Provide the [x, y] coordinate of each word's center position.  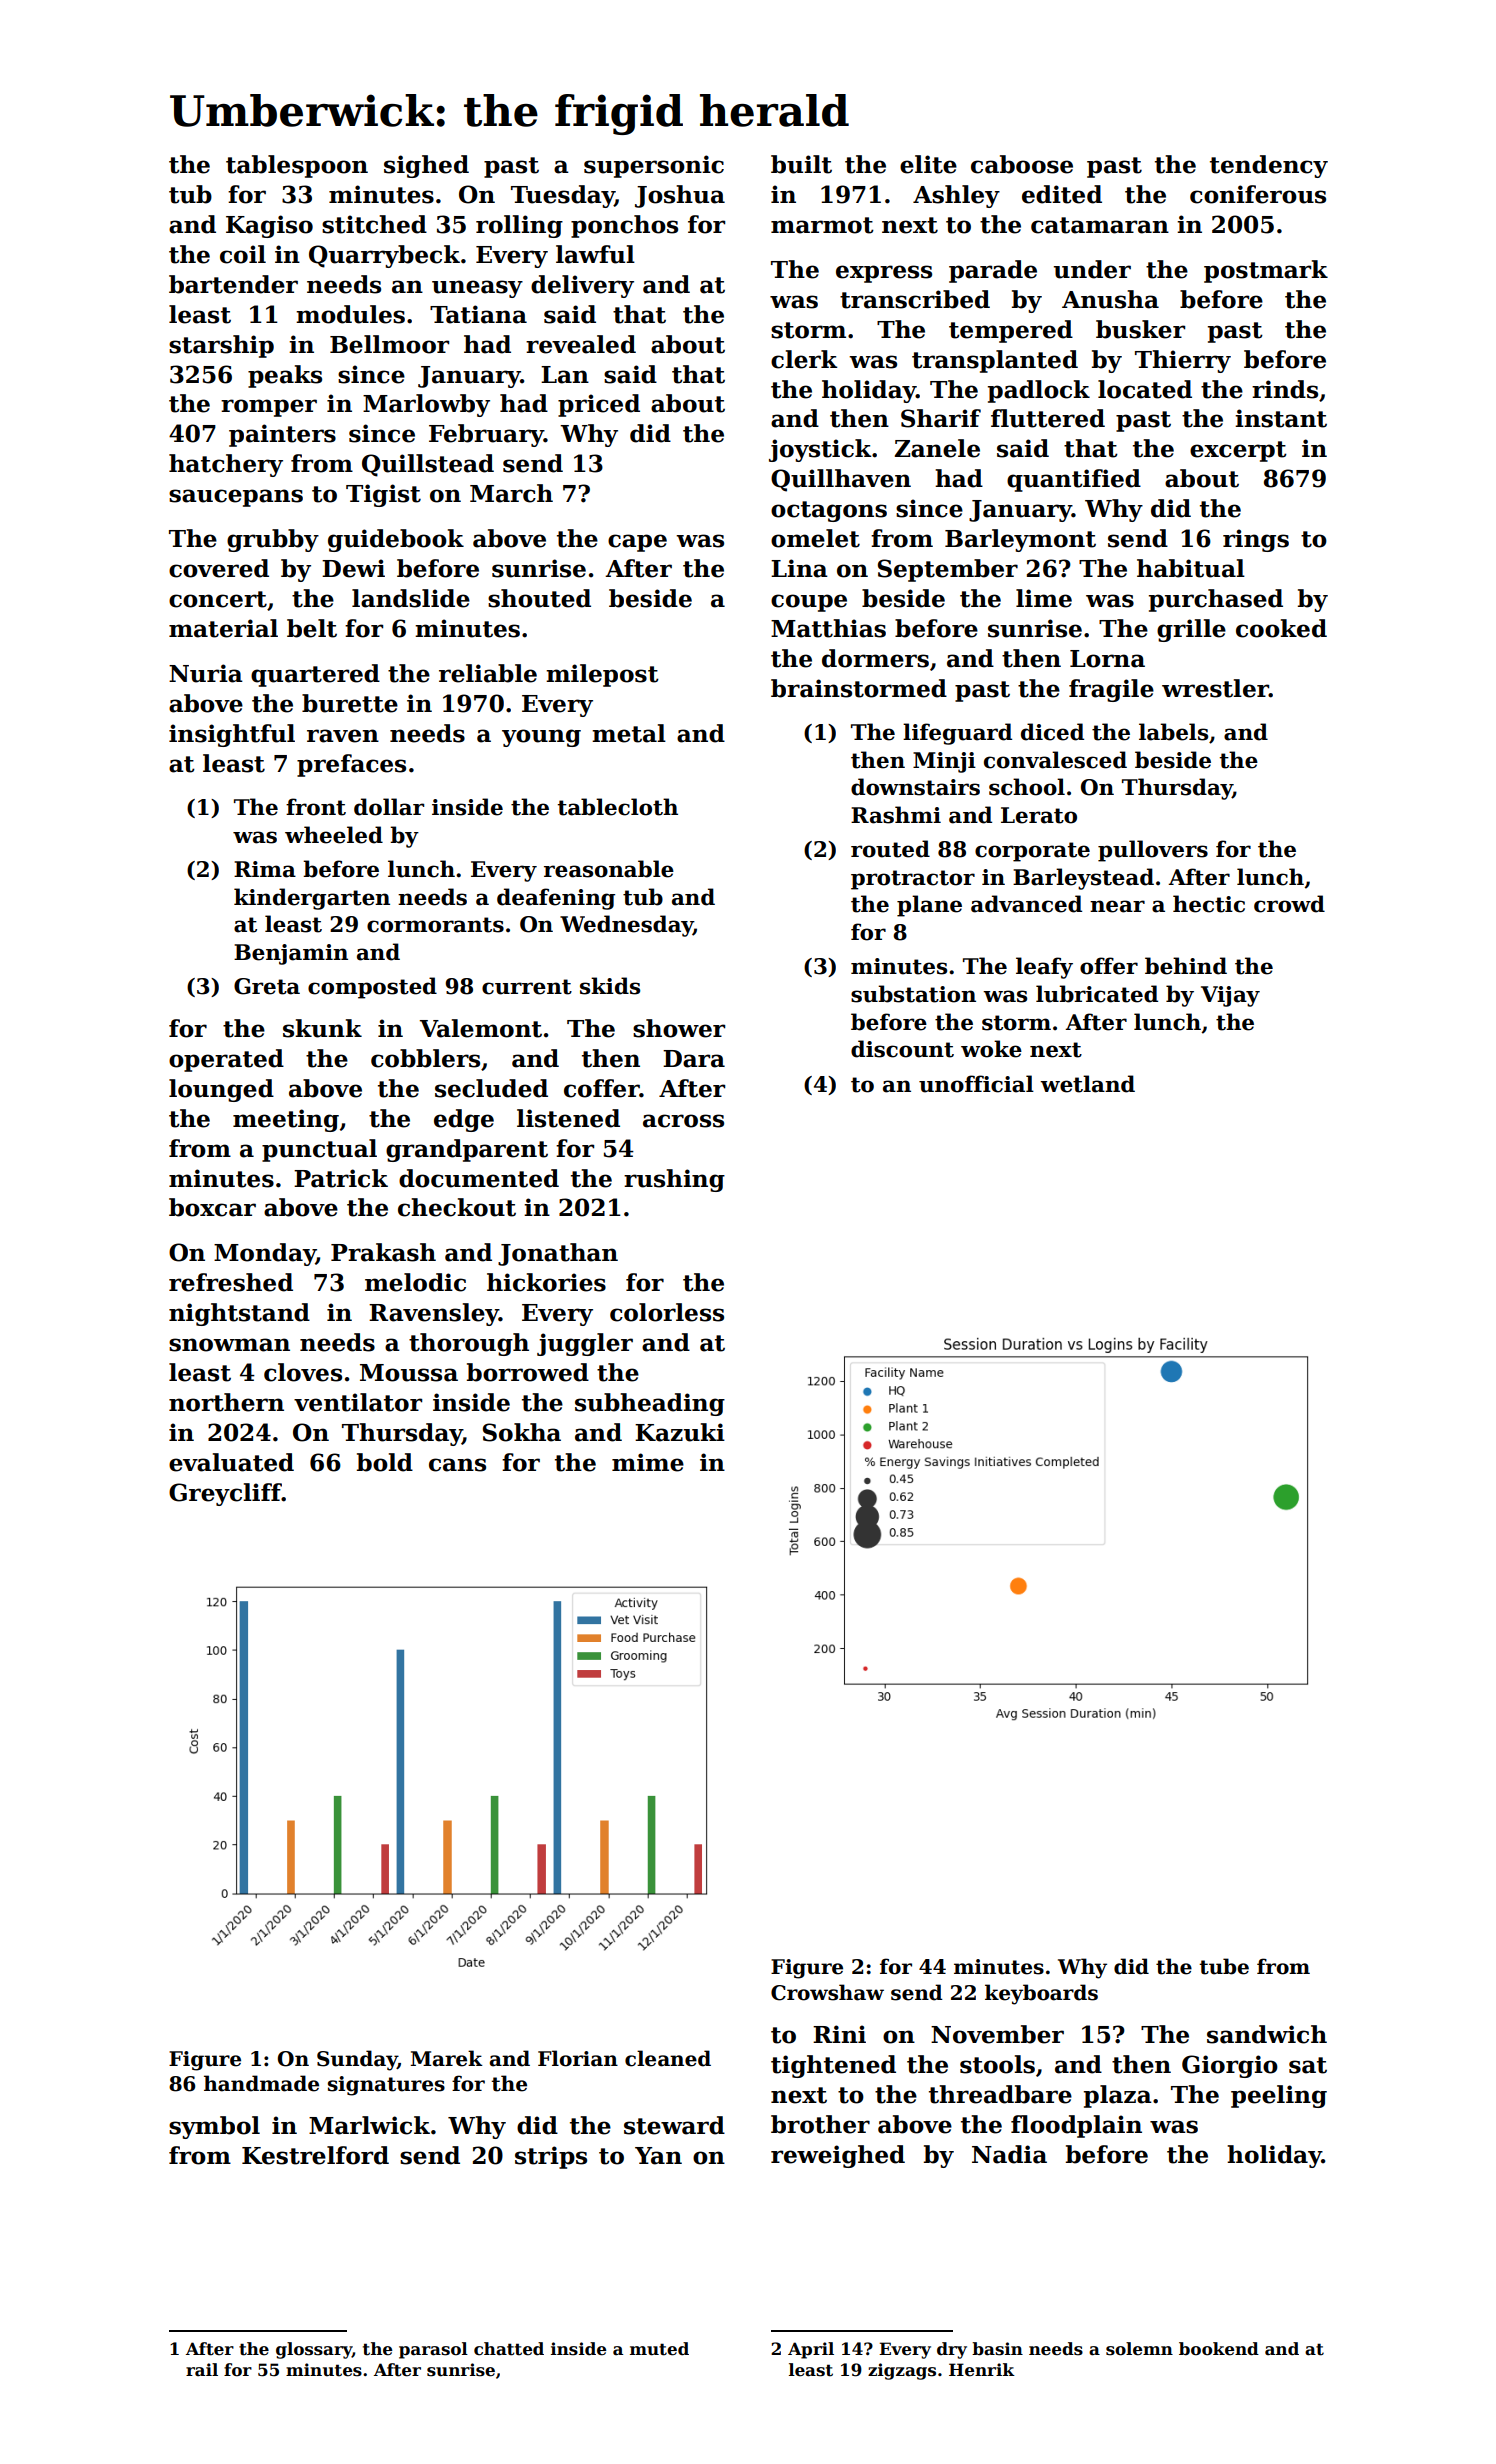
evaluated [231, 1462]
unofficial [976, 1084]
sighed [426, 166]
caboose [1022, 164]
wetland [1087, 1084]
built [801, 164]
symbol [214, 2127]
